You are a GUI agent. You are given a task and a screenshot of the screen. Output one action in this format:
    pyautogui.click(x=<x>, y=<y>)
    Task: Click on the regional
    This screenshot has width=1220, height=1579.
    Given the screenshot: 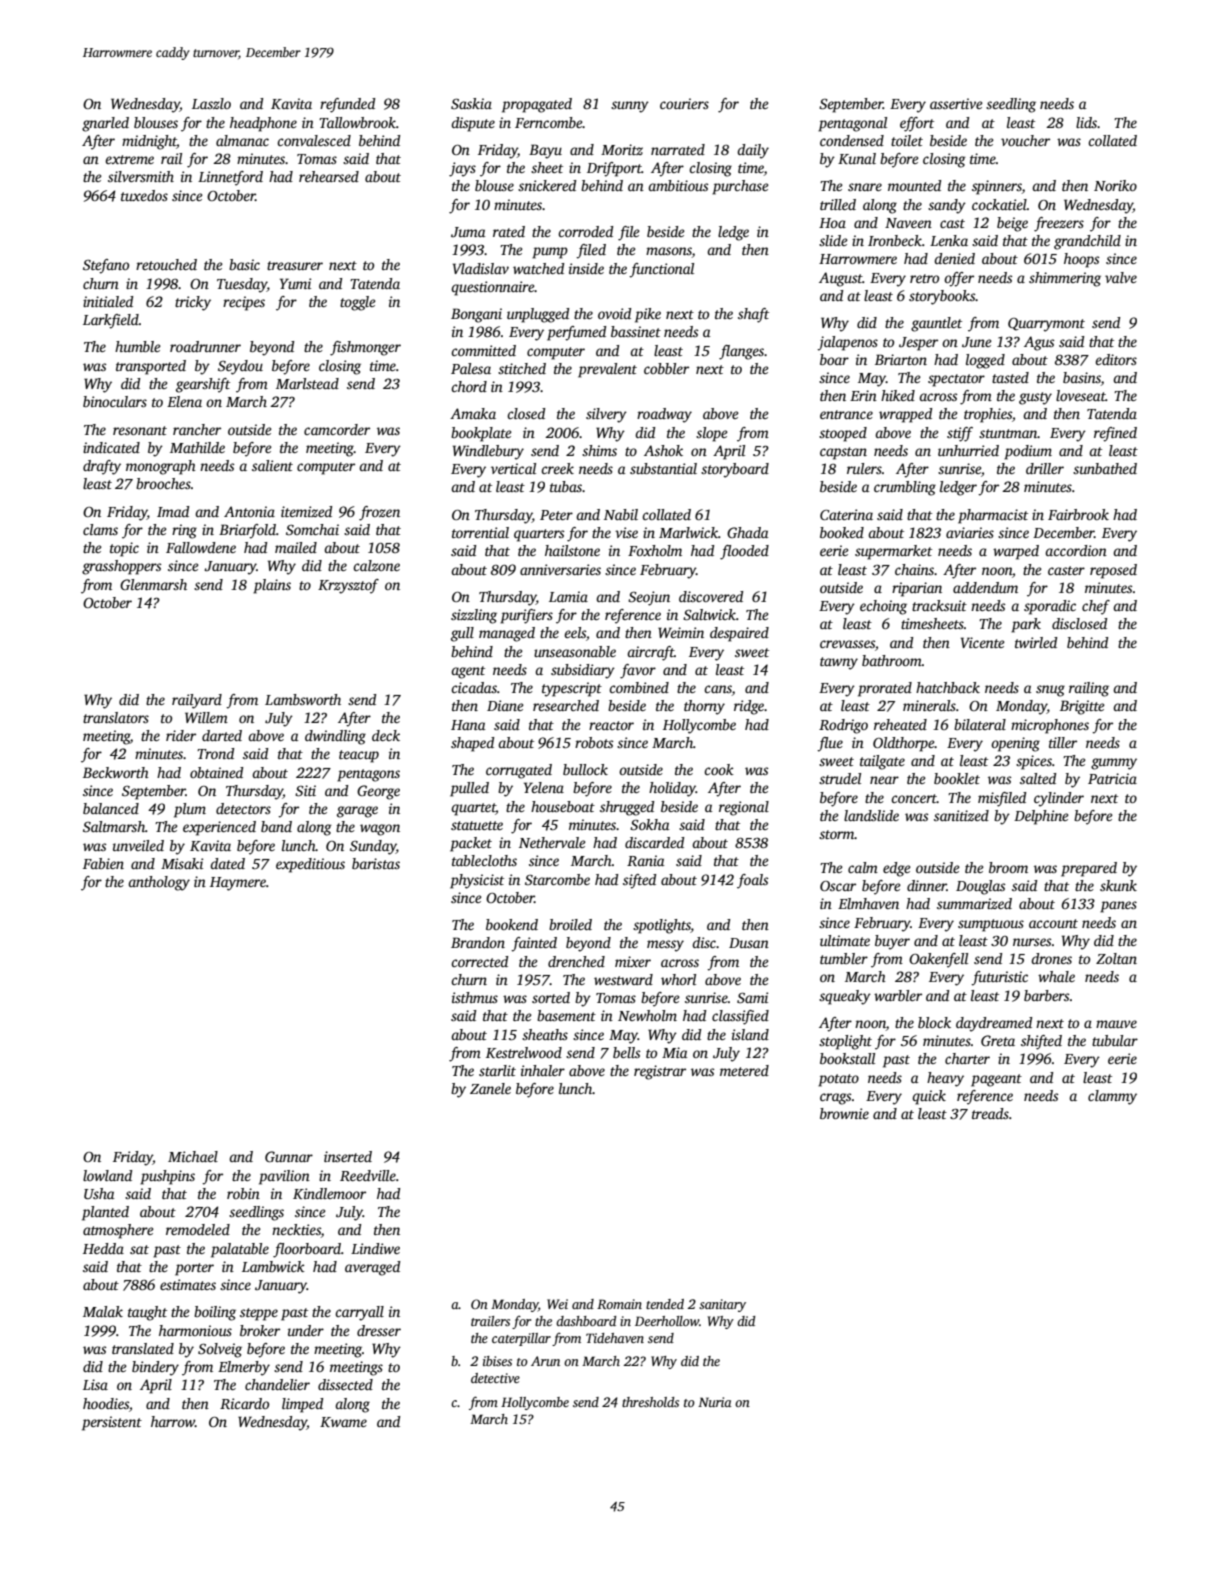 What is the action you would take?
    pyautogui.click(x=744, y=808)
